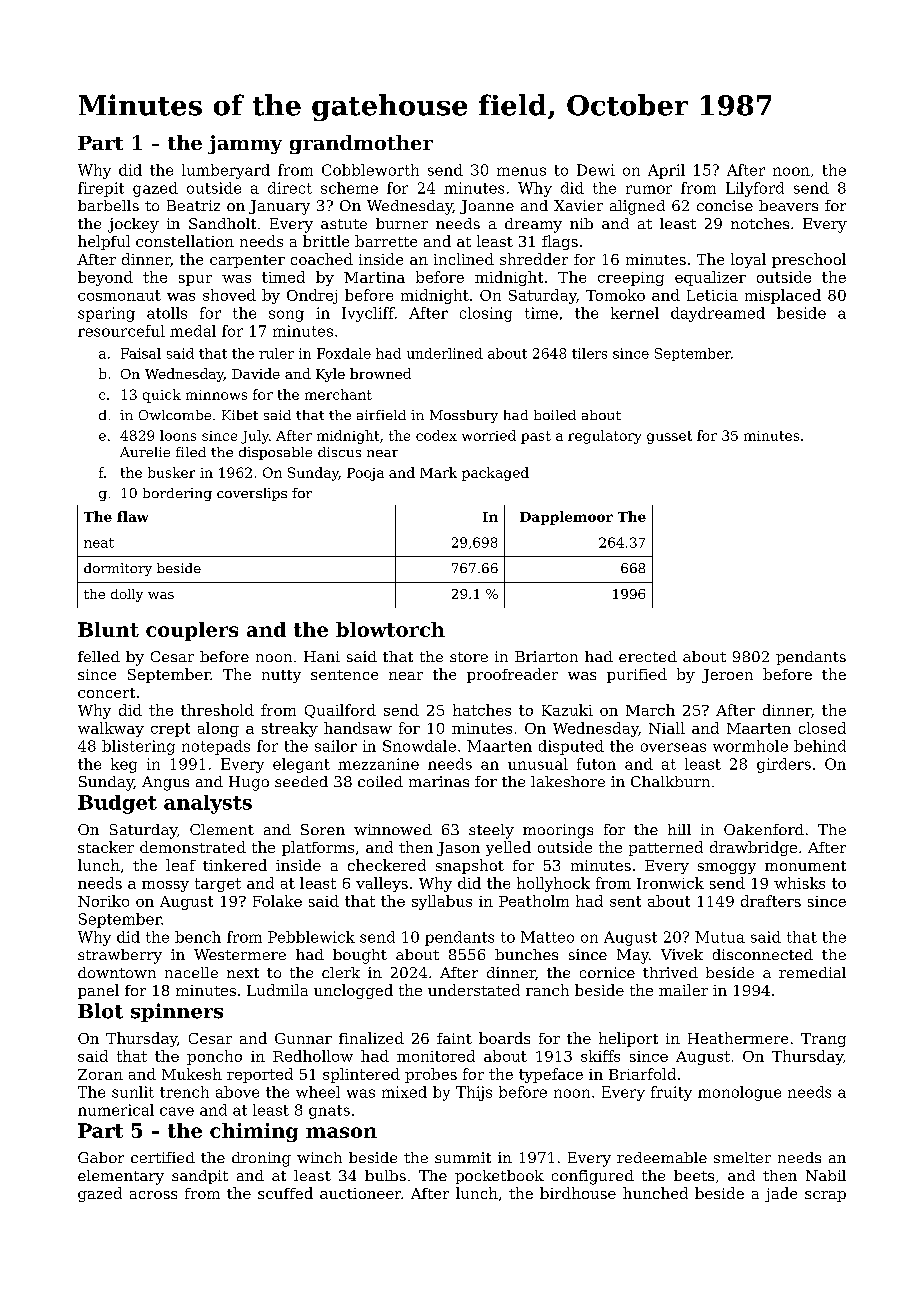 This screenshot has height=1308, width=924. I want to click on auctioneer, so click(360, 1193).
